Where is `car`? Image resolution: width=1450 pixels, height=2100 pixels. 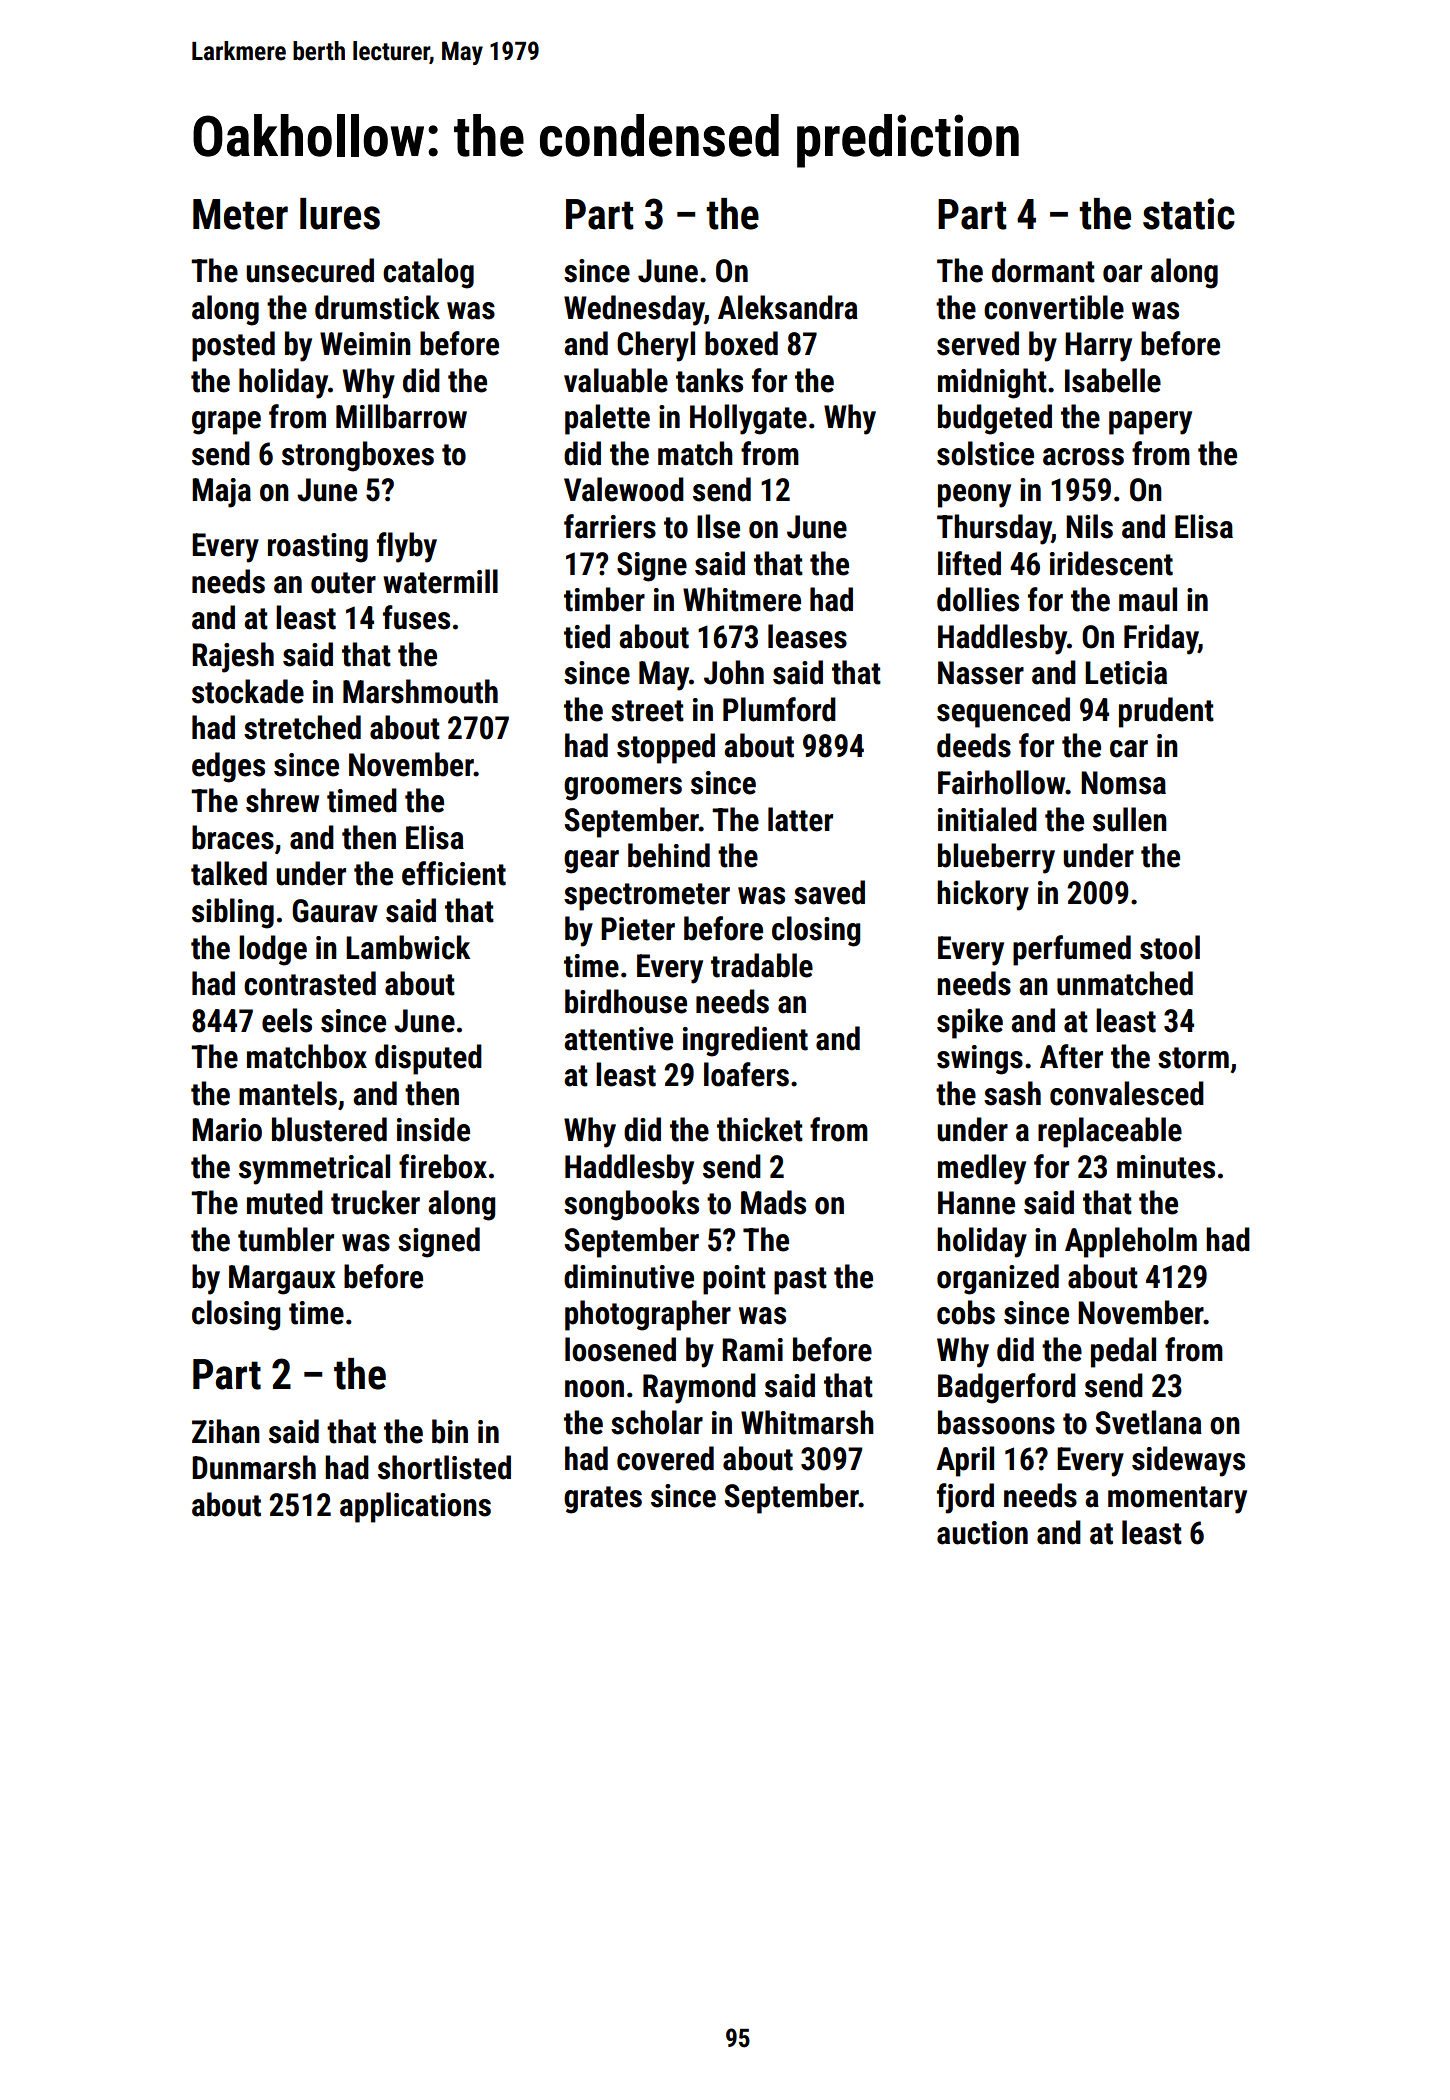 car is located at coordinates (1129, 749).
